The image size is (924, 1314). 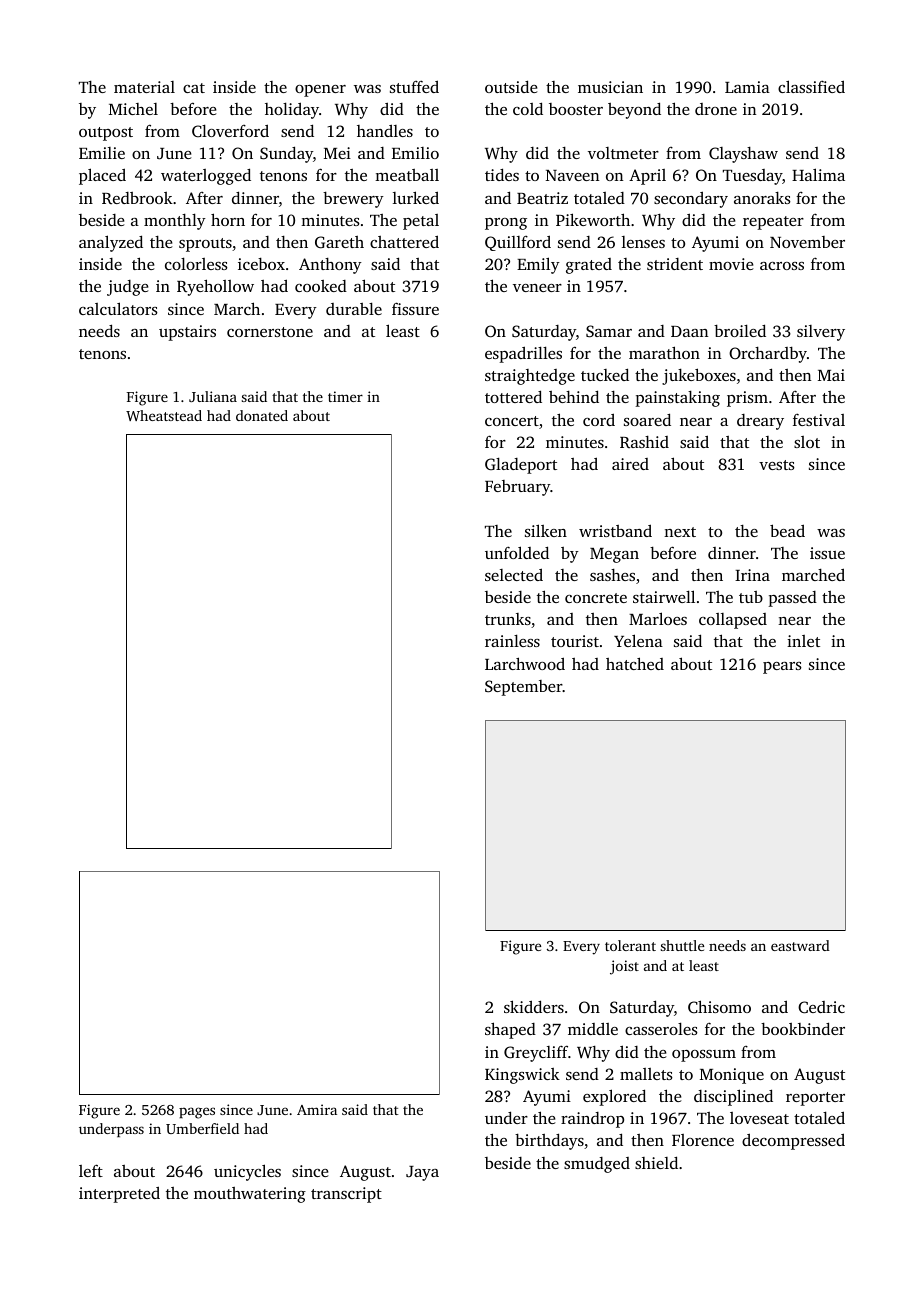 I want to click on middle, so click(x=593, y=1028).
